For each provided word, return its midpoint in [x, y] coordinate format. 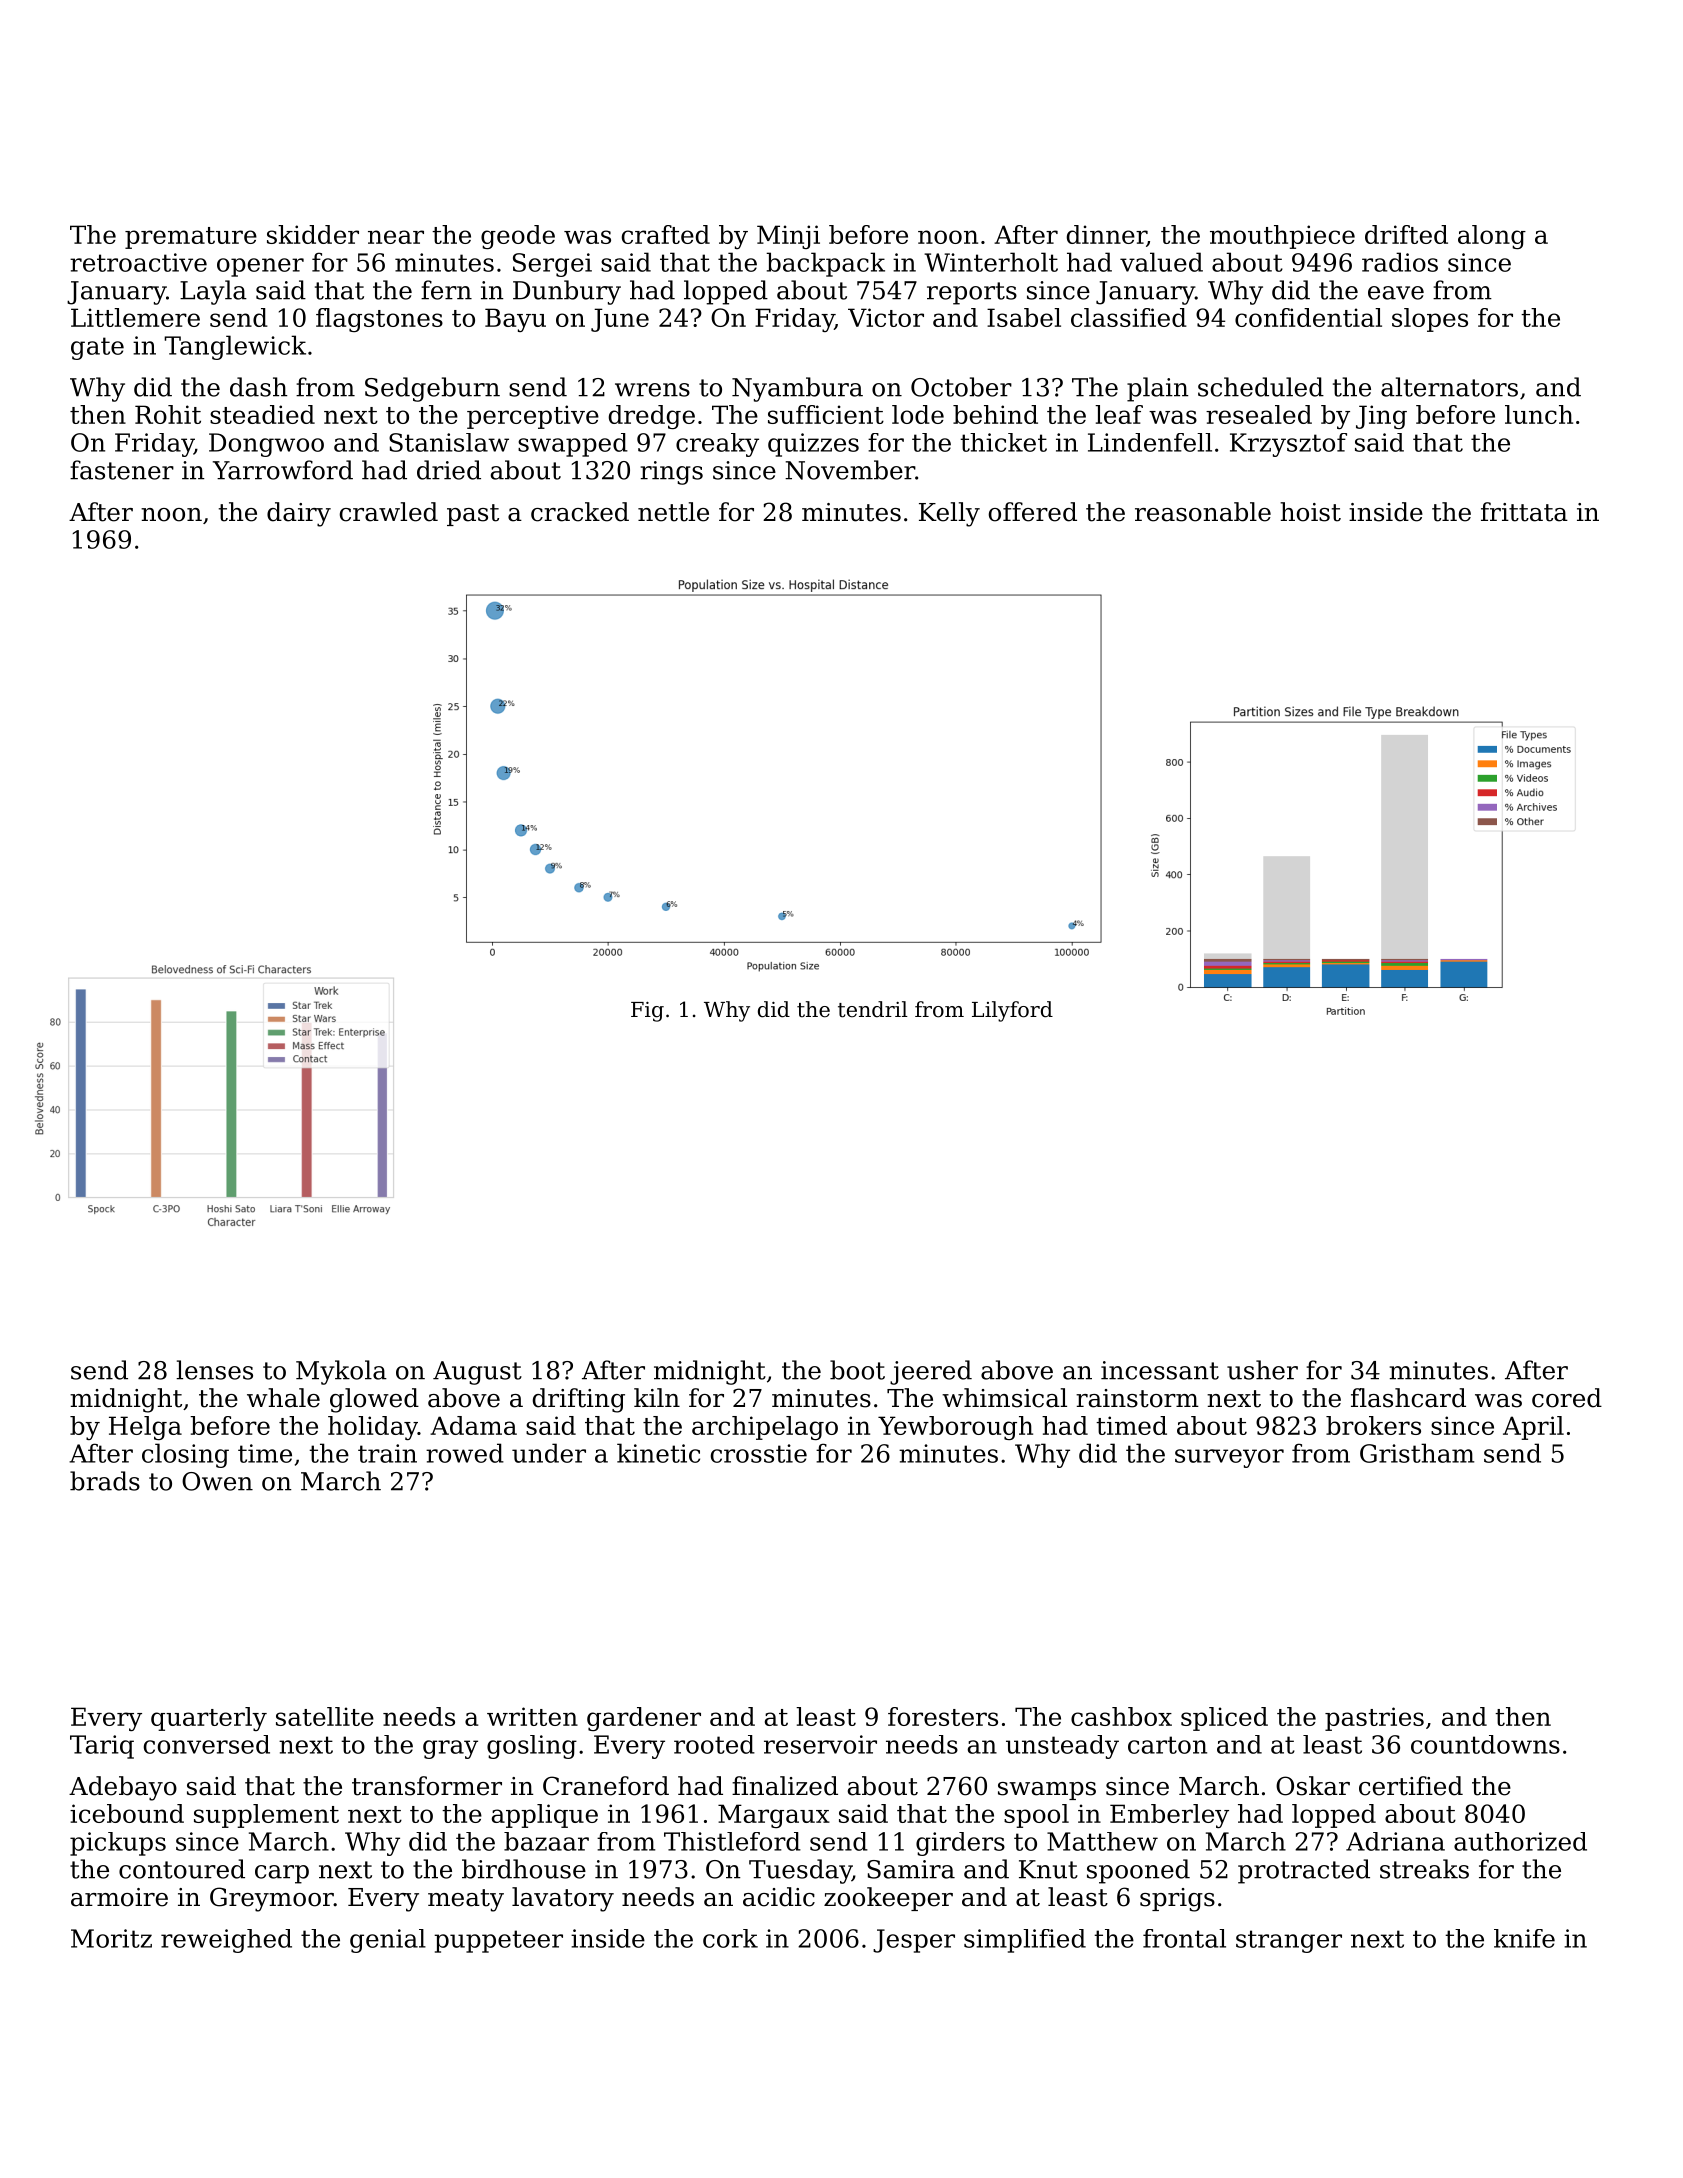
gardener [644, 1719]
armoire [119, 1897]
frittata [1524, 512]
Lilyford [1012, 1011]
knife [1524, 1938]
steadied [262, 414]
